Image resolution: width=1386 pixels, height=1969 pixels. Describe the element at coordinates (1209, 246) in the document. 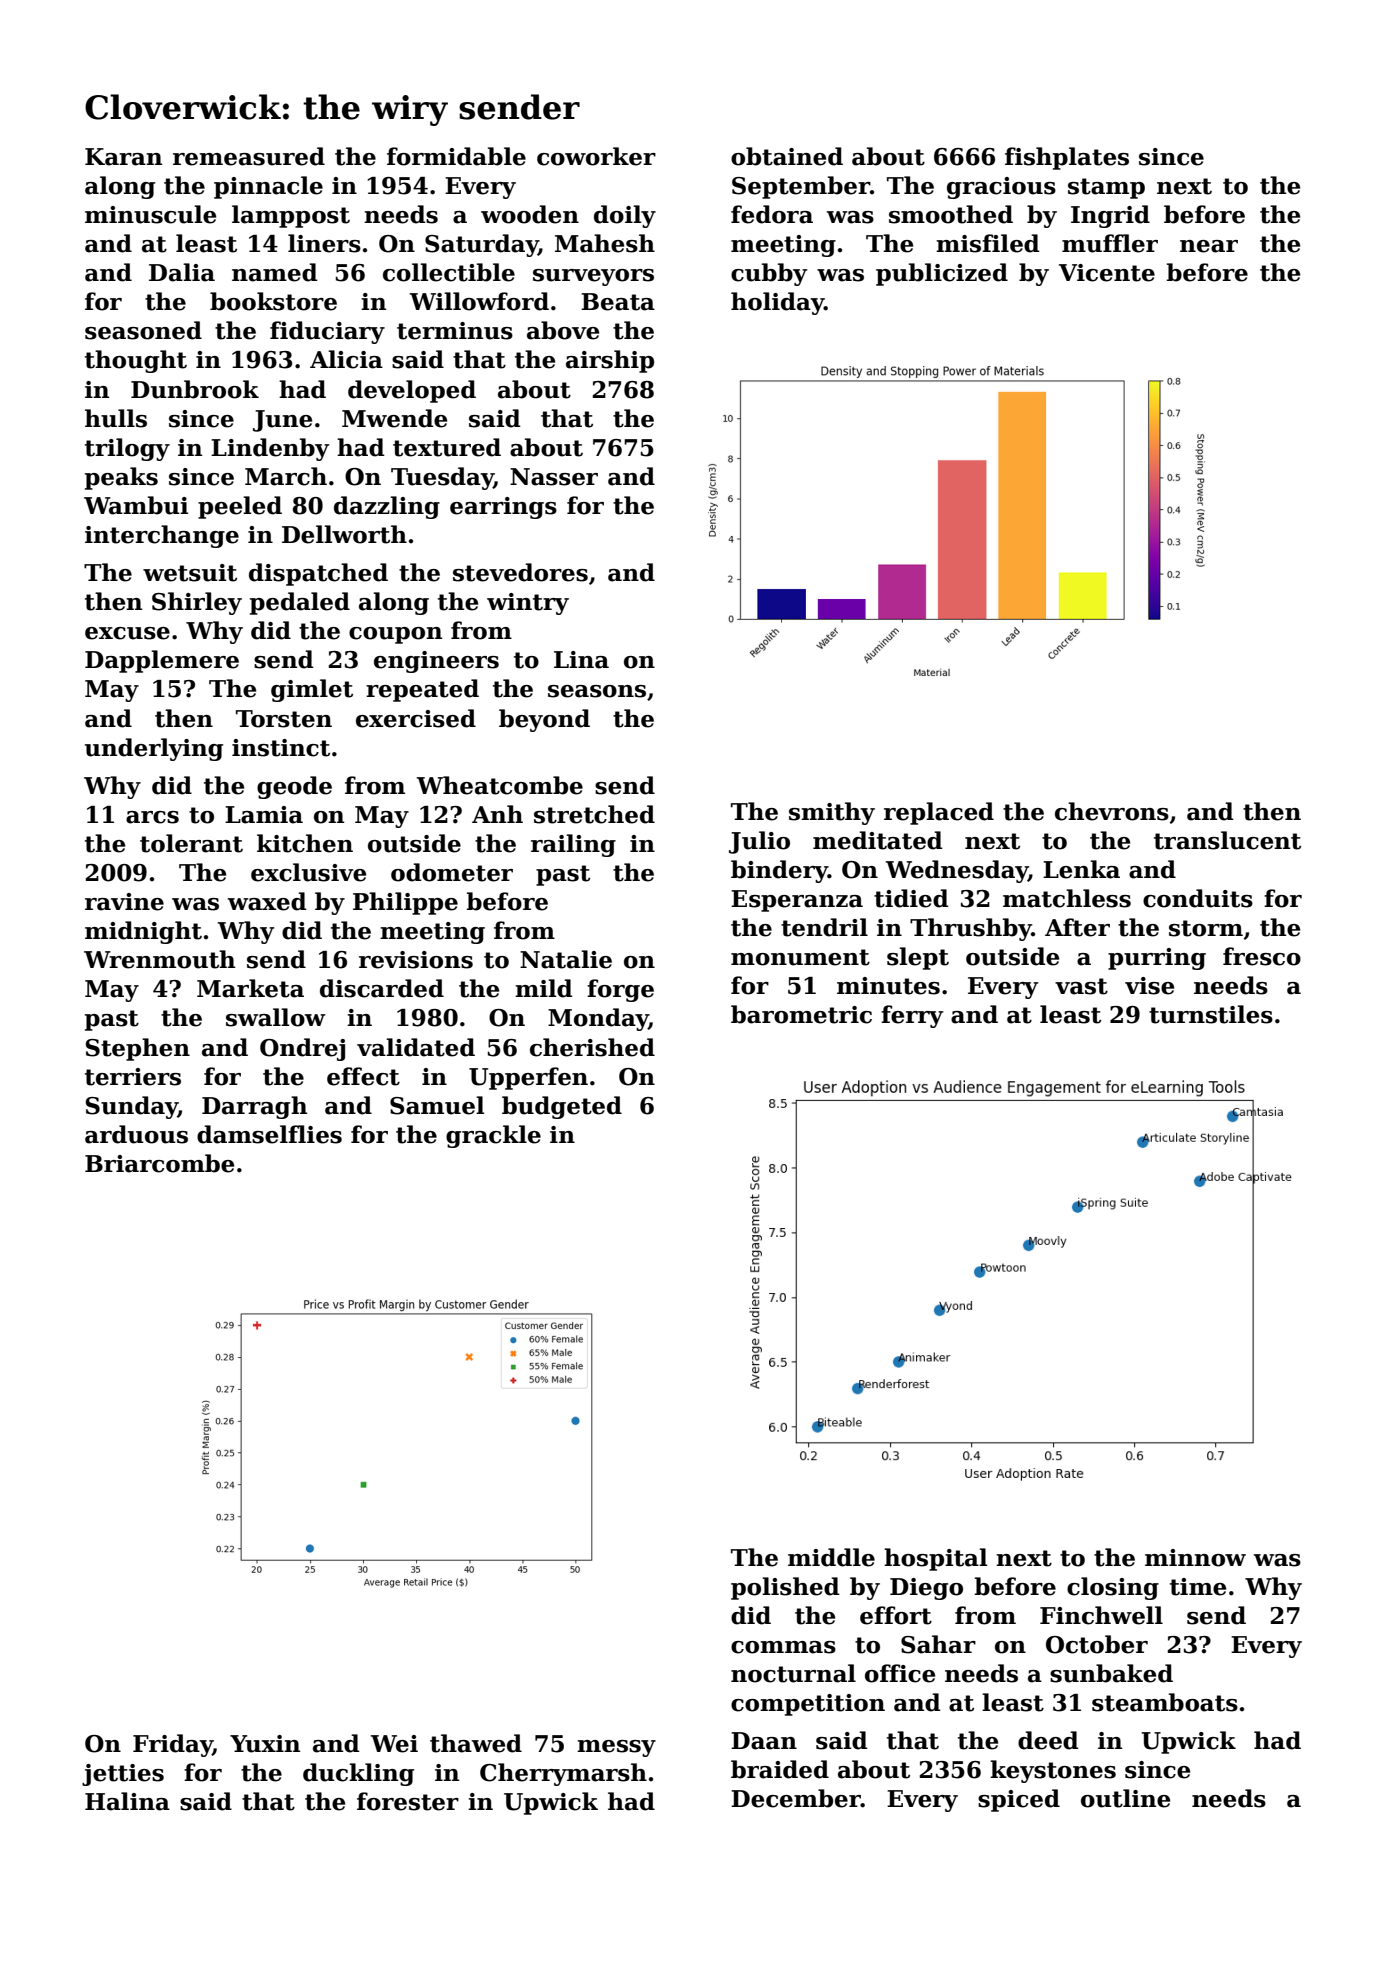

I see `near` at that location.
